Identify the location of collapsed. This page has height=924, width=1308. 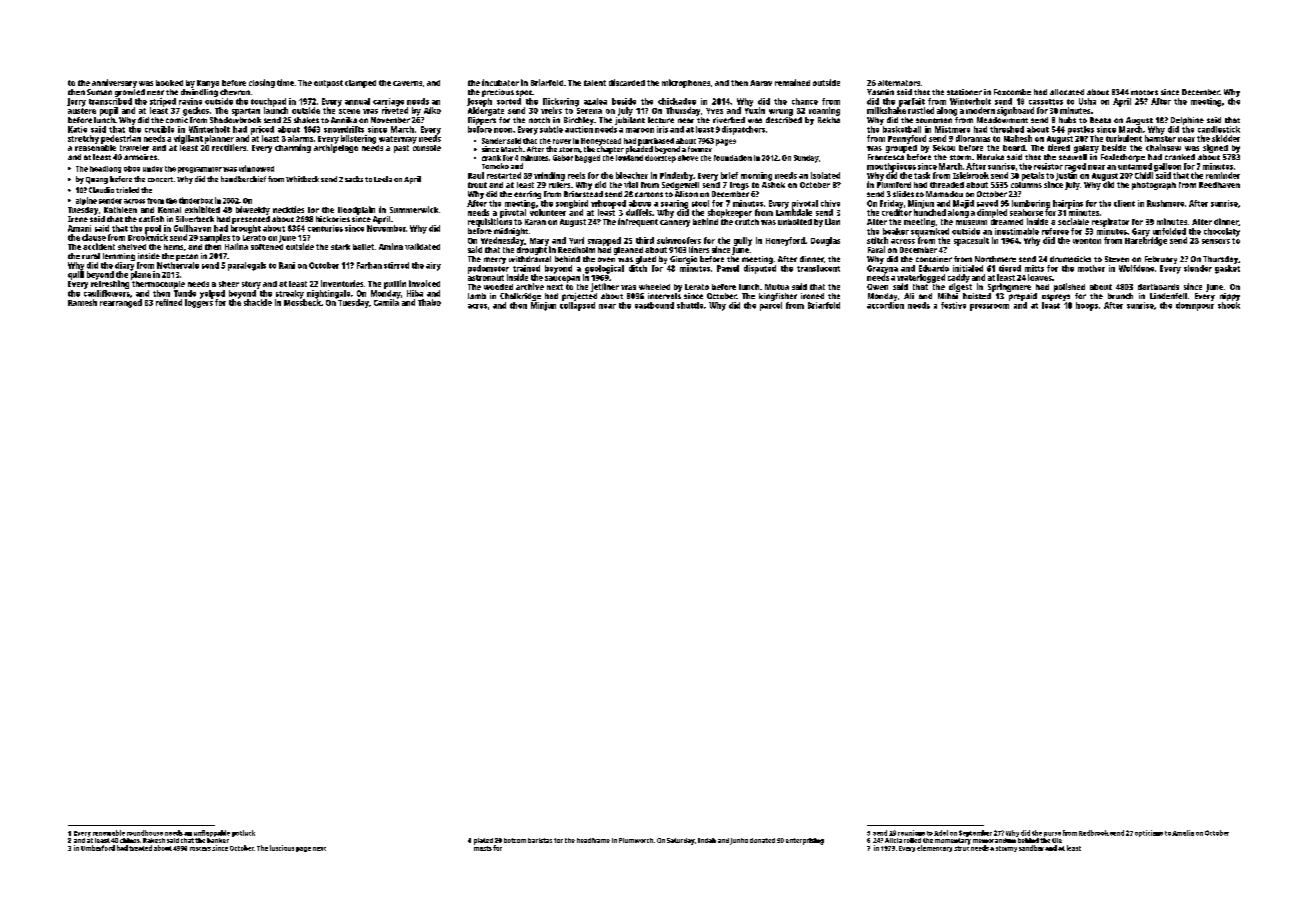
(577, 306).
